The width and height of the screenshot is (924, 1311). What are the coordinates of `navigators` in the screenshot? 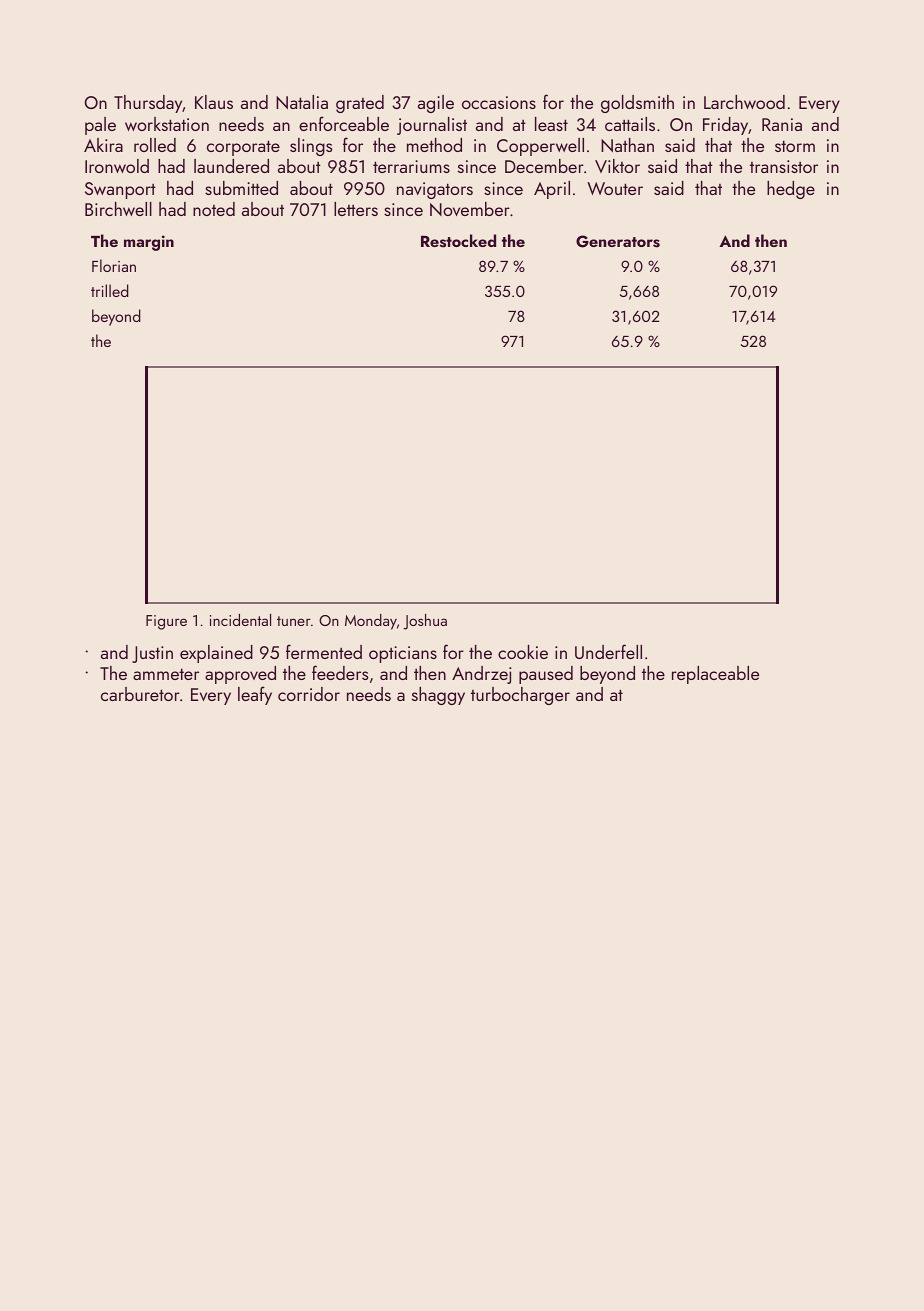 It's located at (435, 190).
